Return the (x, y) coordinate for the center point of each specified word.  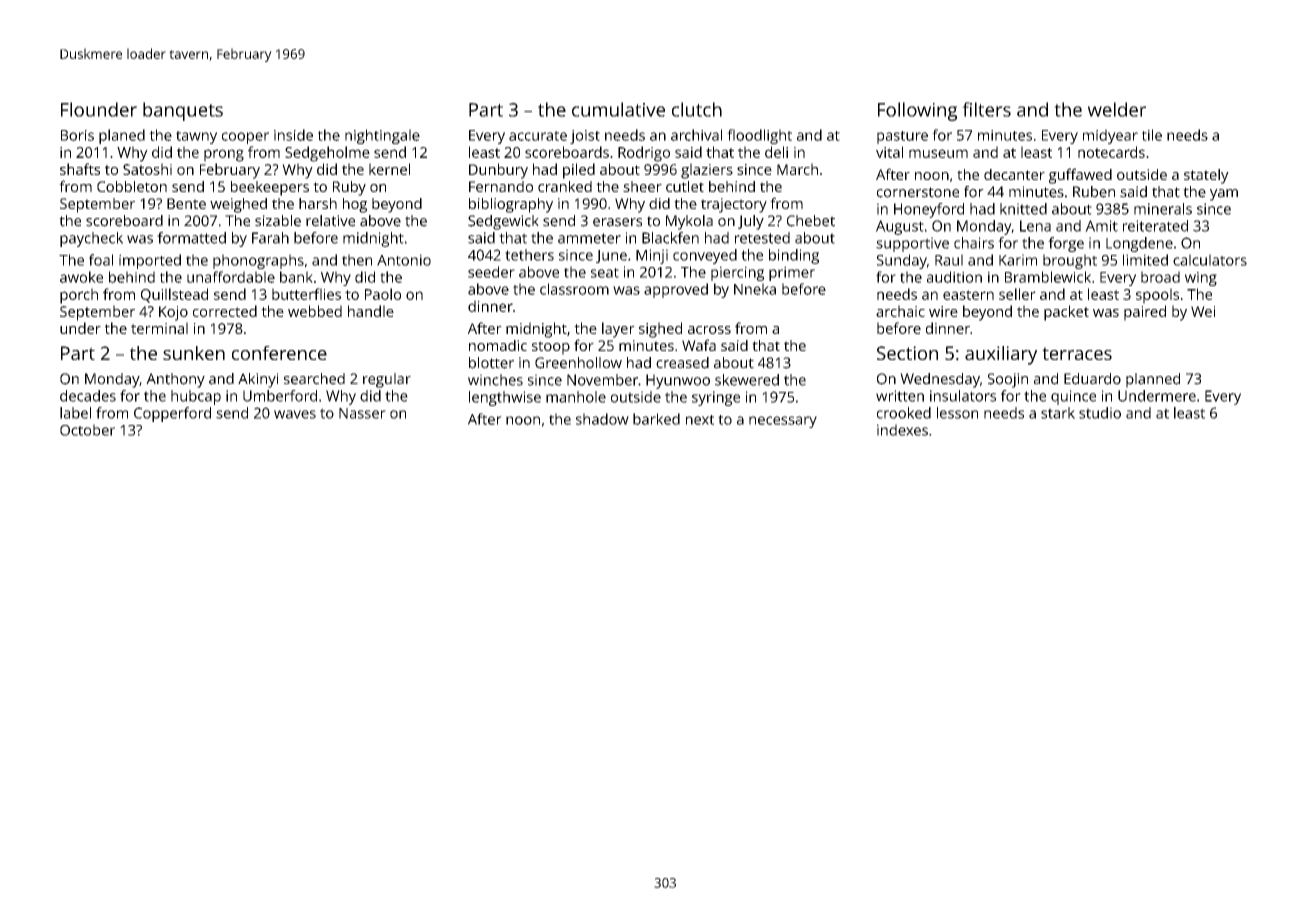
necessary (783, 422)
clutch (697, 109)
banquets (183, 111)
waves (295, 414)
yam (1224, 195)
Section (907, 353)
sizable (278, 221)
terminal (159, 328)
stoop (551, 348)
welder (1117, 109)
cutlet (685, 186)
